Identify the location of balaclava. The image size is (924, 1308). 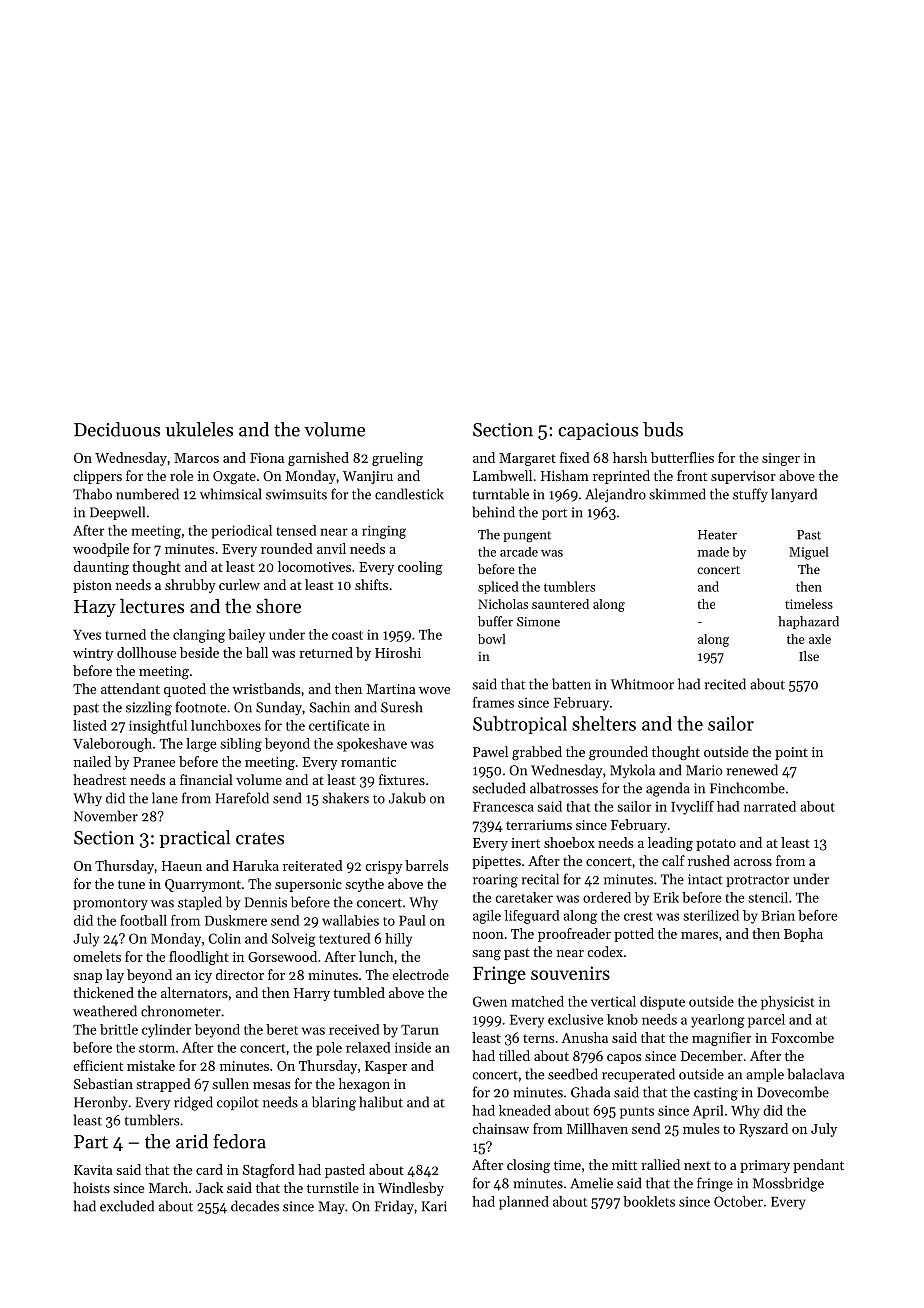
(816, 1074).
